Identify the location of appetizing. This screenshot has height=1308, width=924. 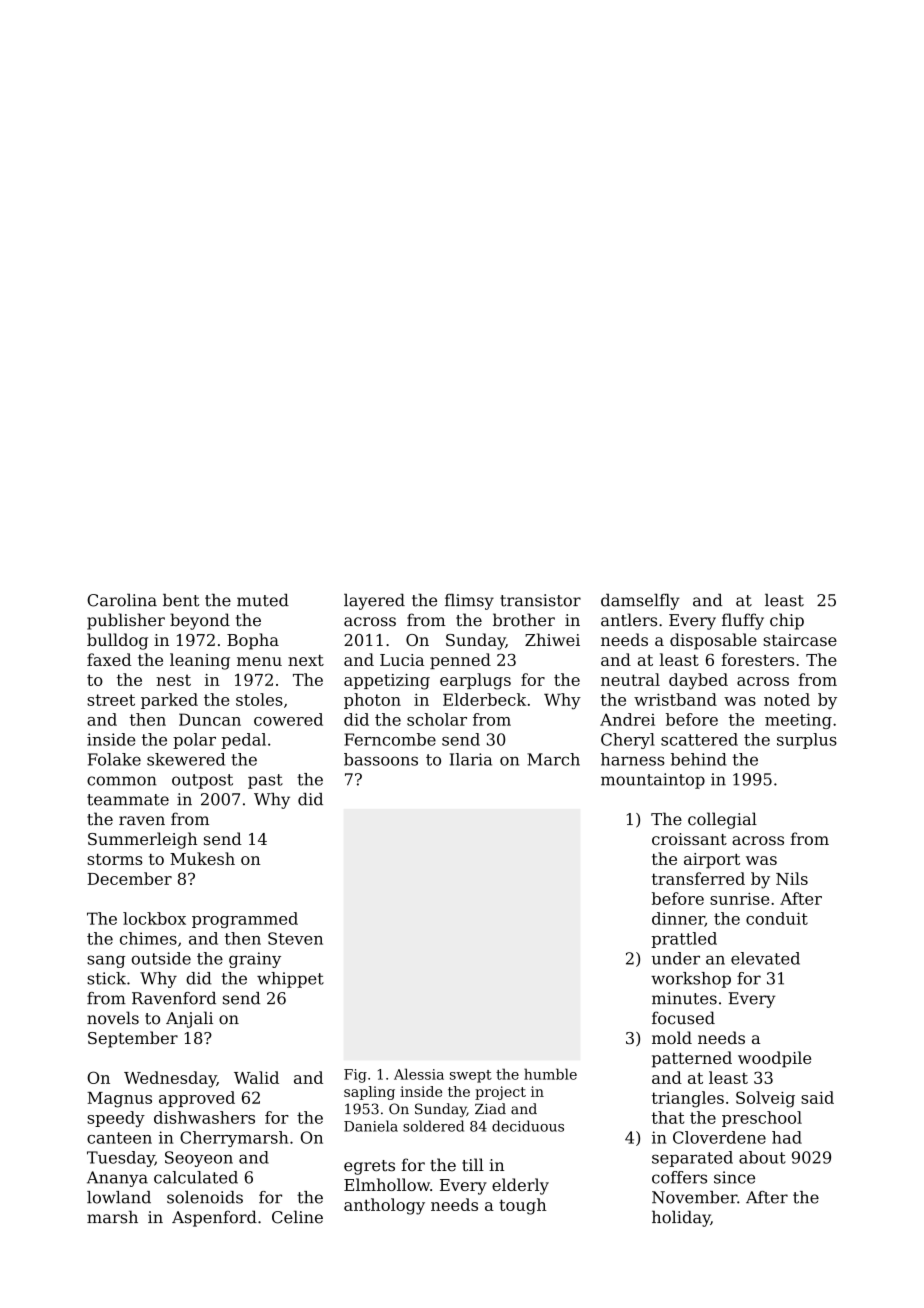
(387, 682).
